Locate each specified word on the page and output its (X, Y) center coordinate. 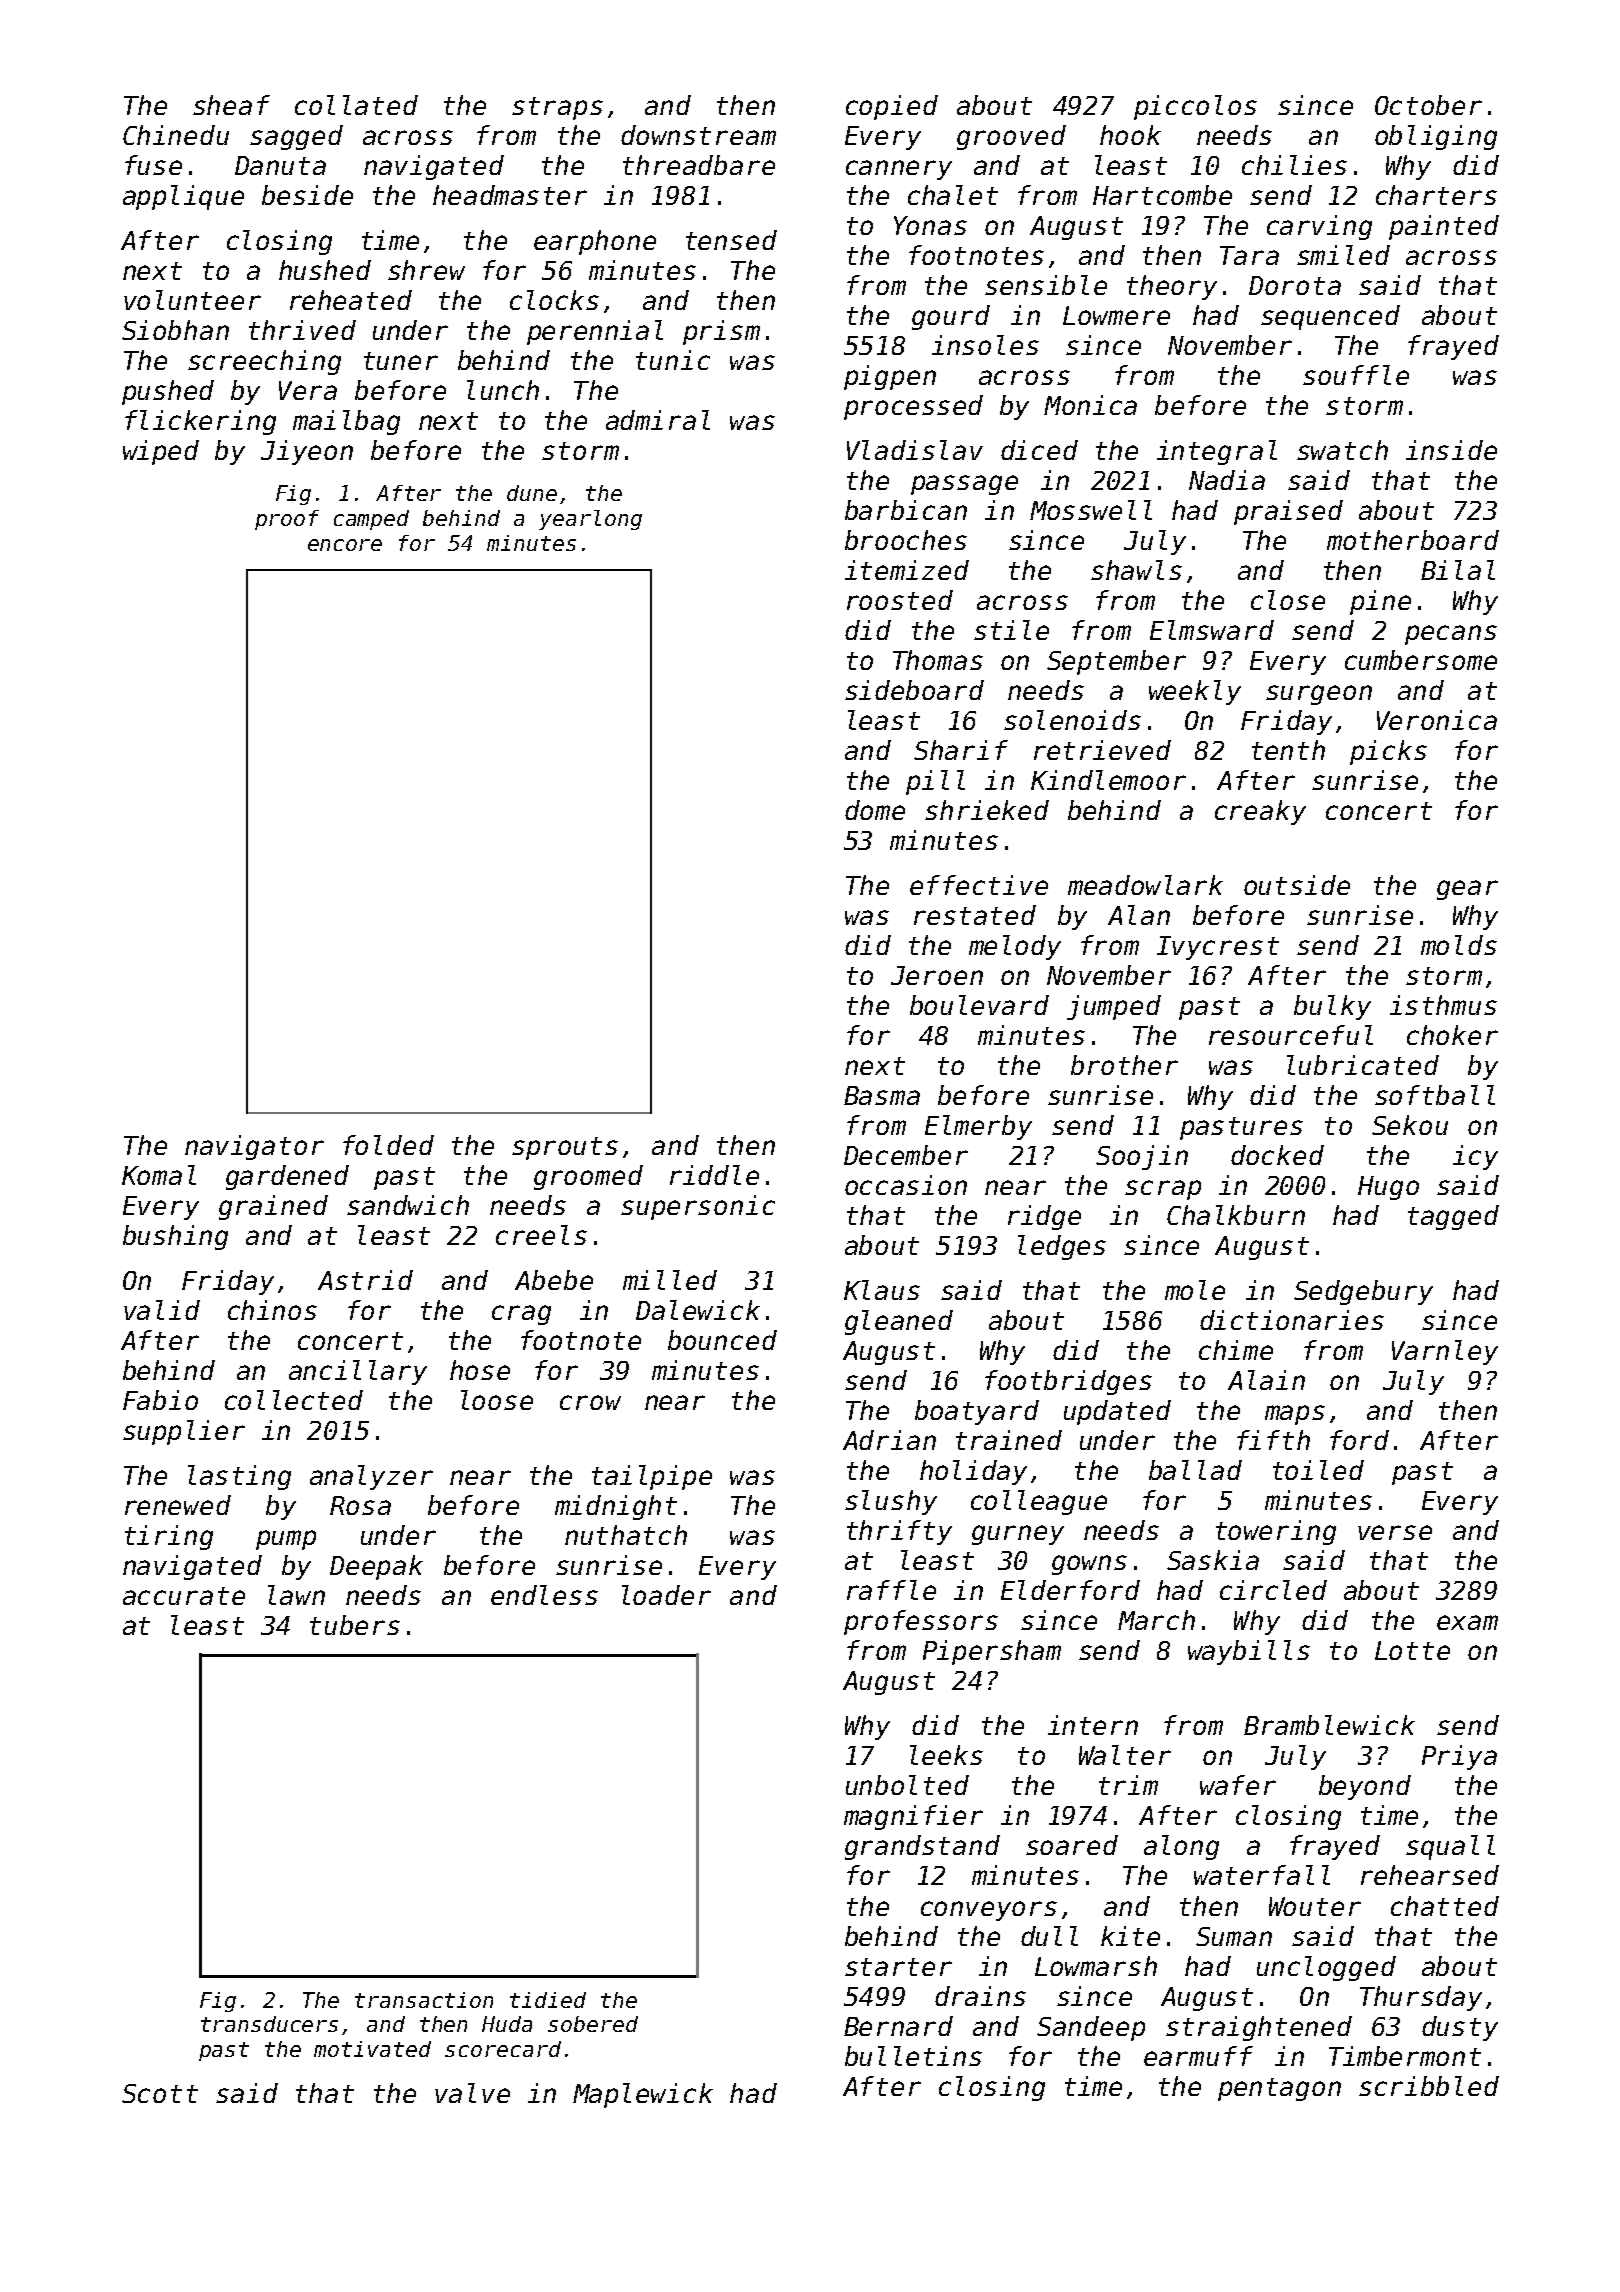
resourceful (1291, 1035)
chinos (272, 1310)
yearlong (590, 520)
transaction (424, 2000)
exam (1467, 1622)
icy (1475, 1157)
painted (1444, 227)
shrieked (987, 810)
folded (388, 1145)
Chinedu (176, 135)
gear (1467, 890)
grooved (1011, 137)
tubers (355, 1625)
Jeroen (937, 975)
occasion (906, 1185)
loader (666, 1595)
